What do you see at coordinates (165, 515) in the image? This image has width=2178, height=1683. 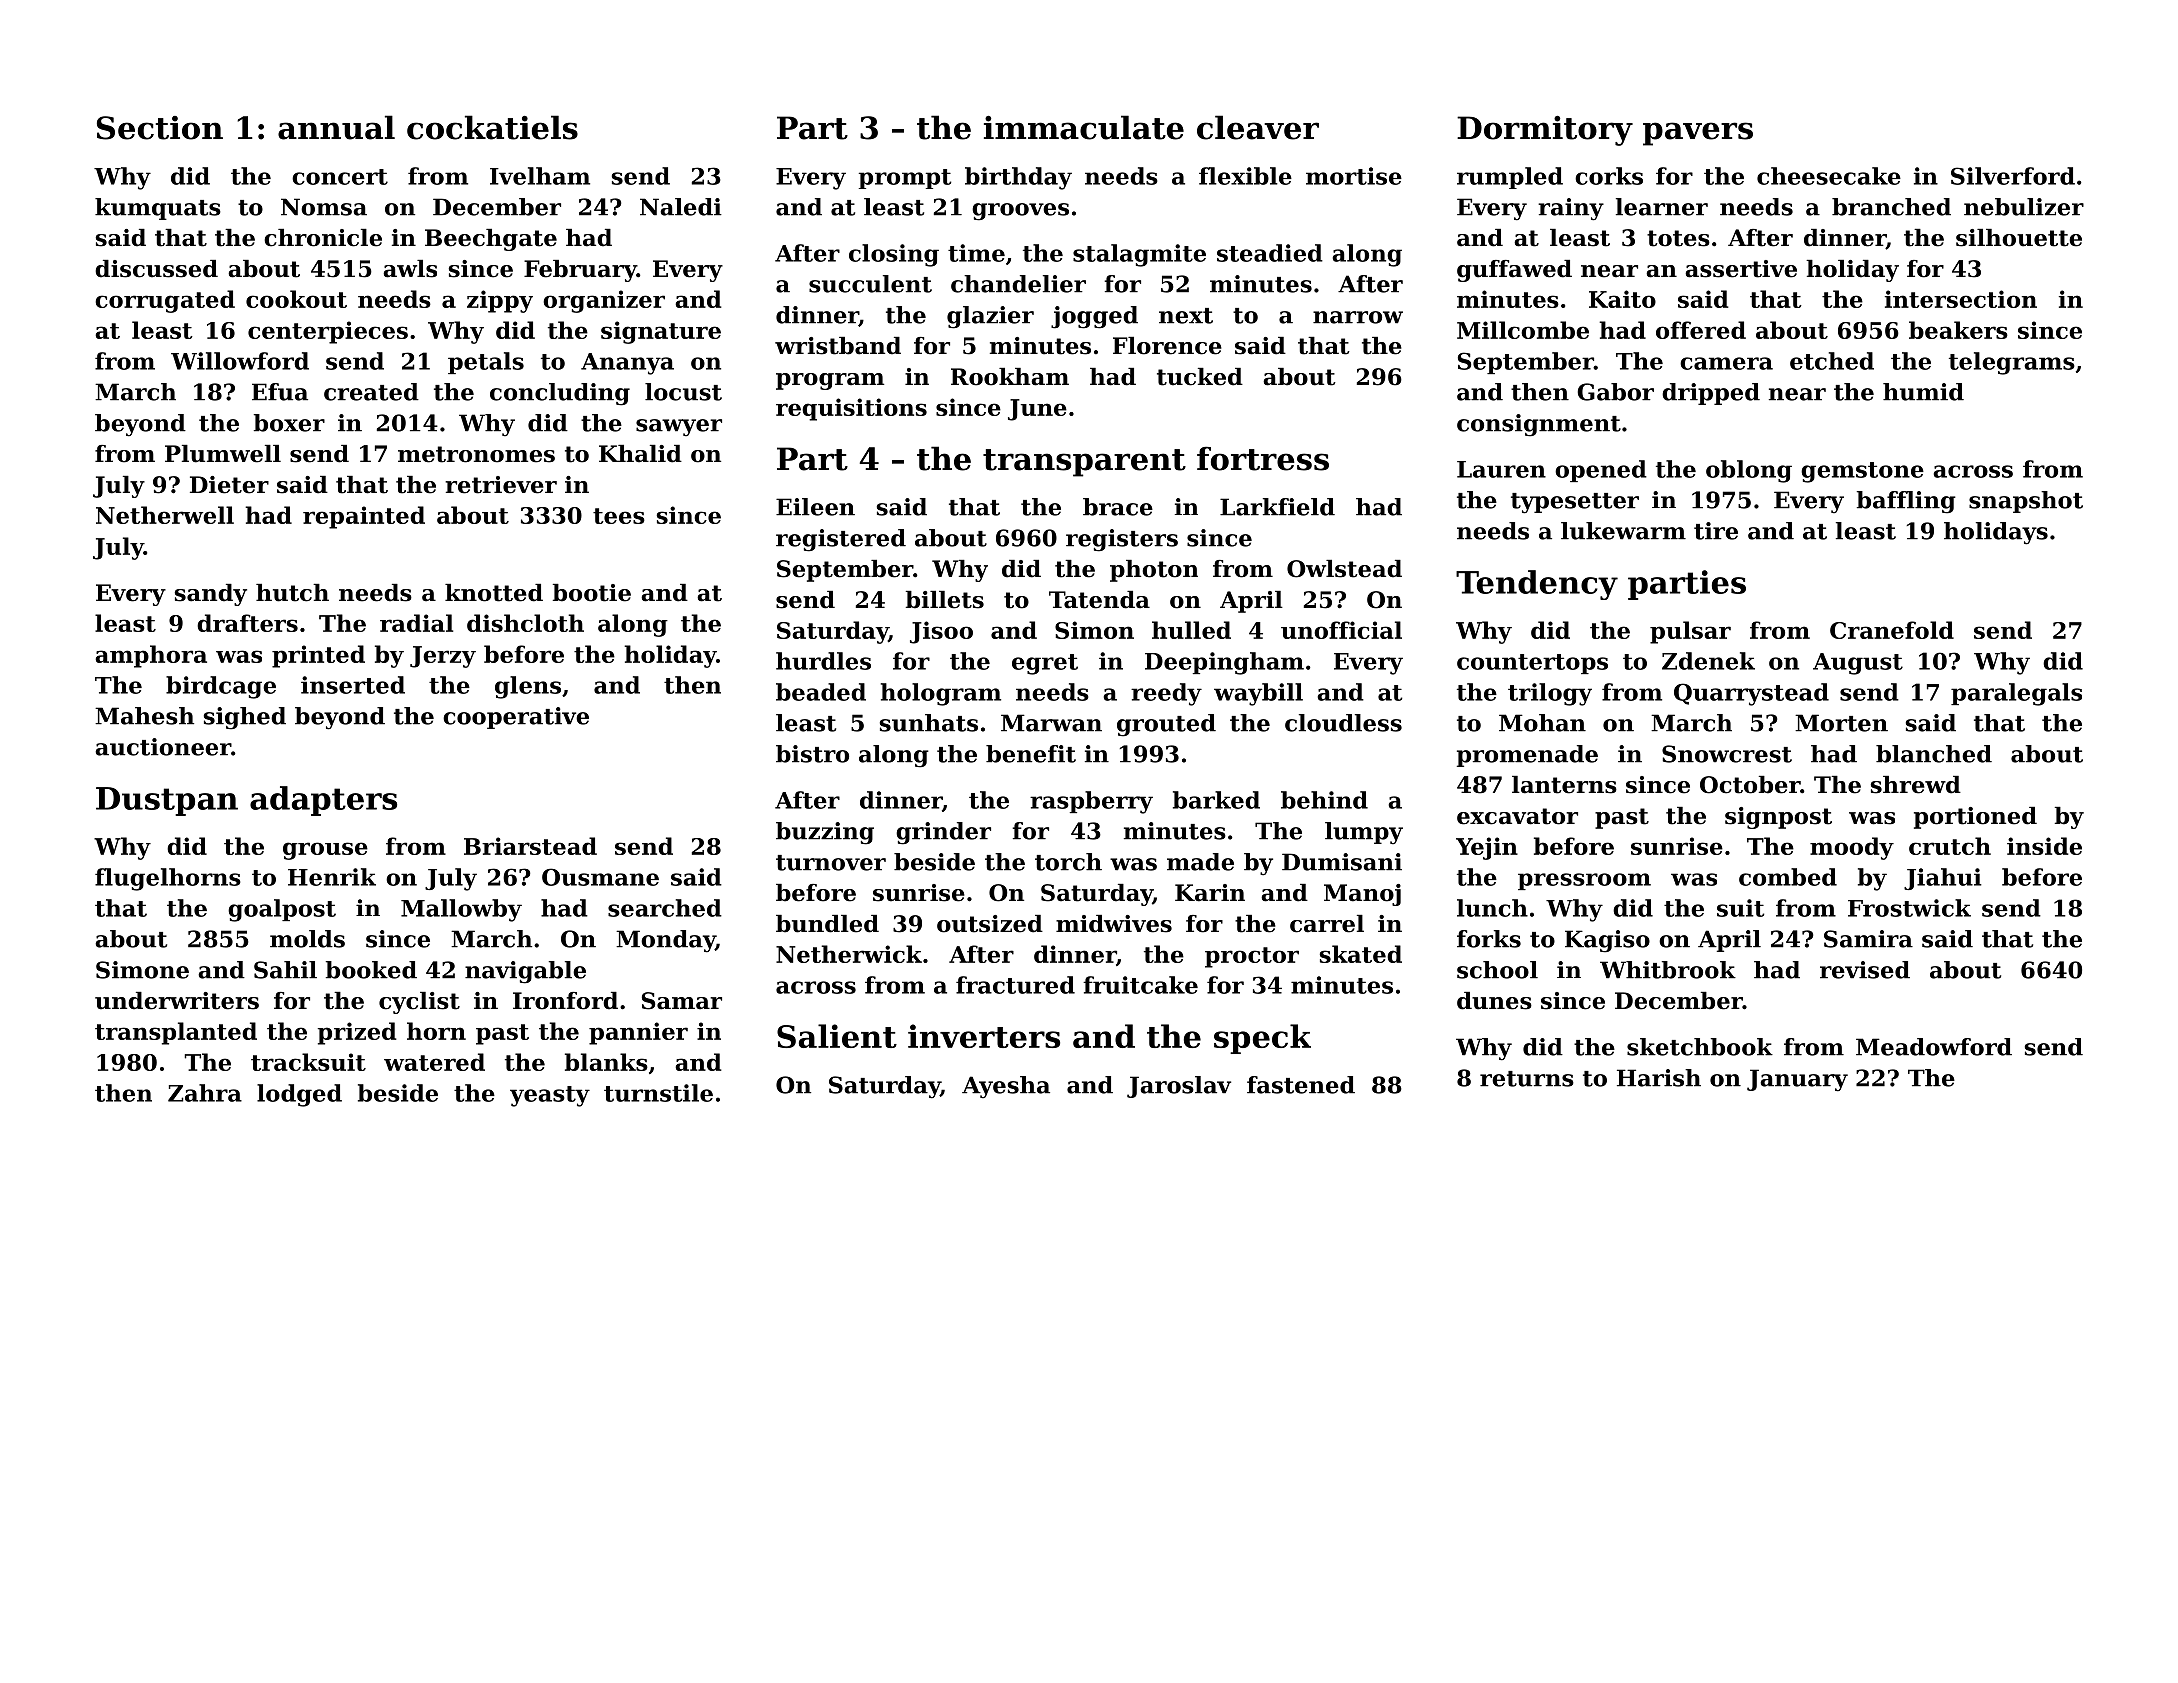 I see `Netherwell` at bounding box center [165, 515].
